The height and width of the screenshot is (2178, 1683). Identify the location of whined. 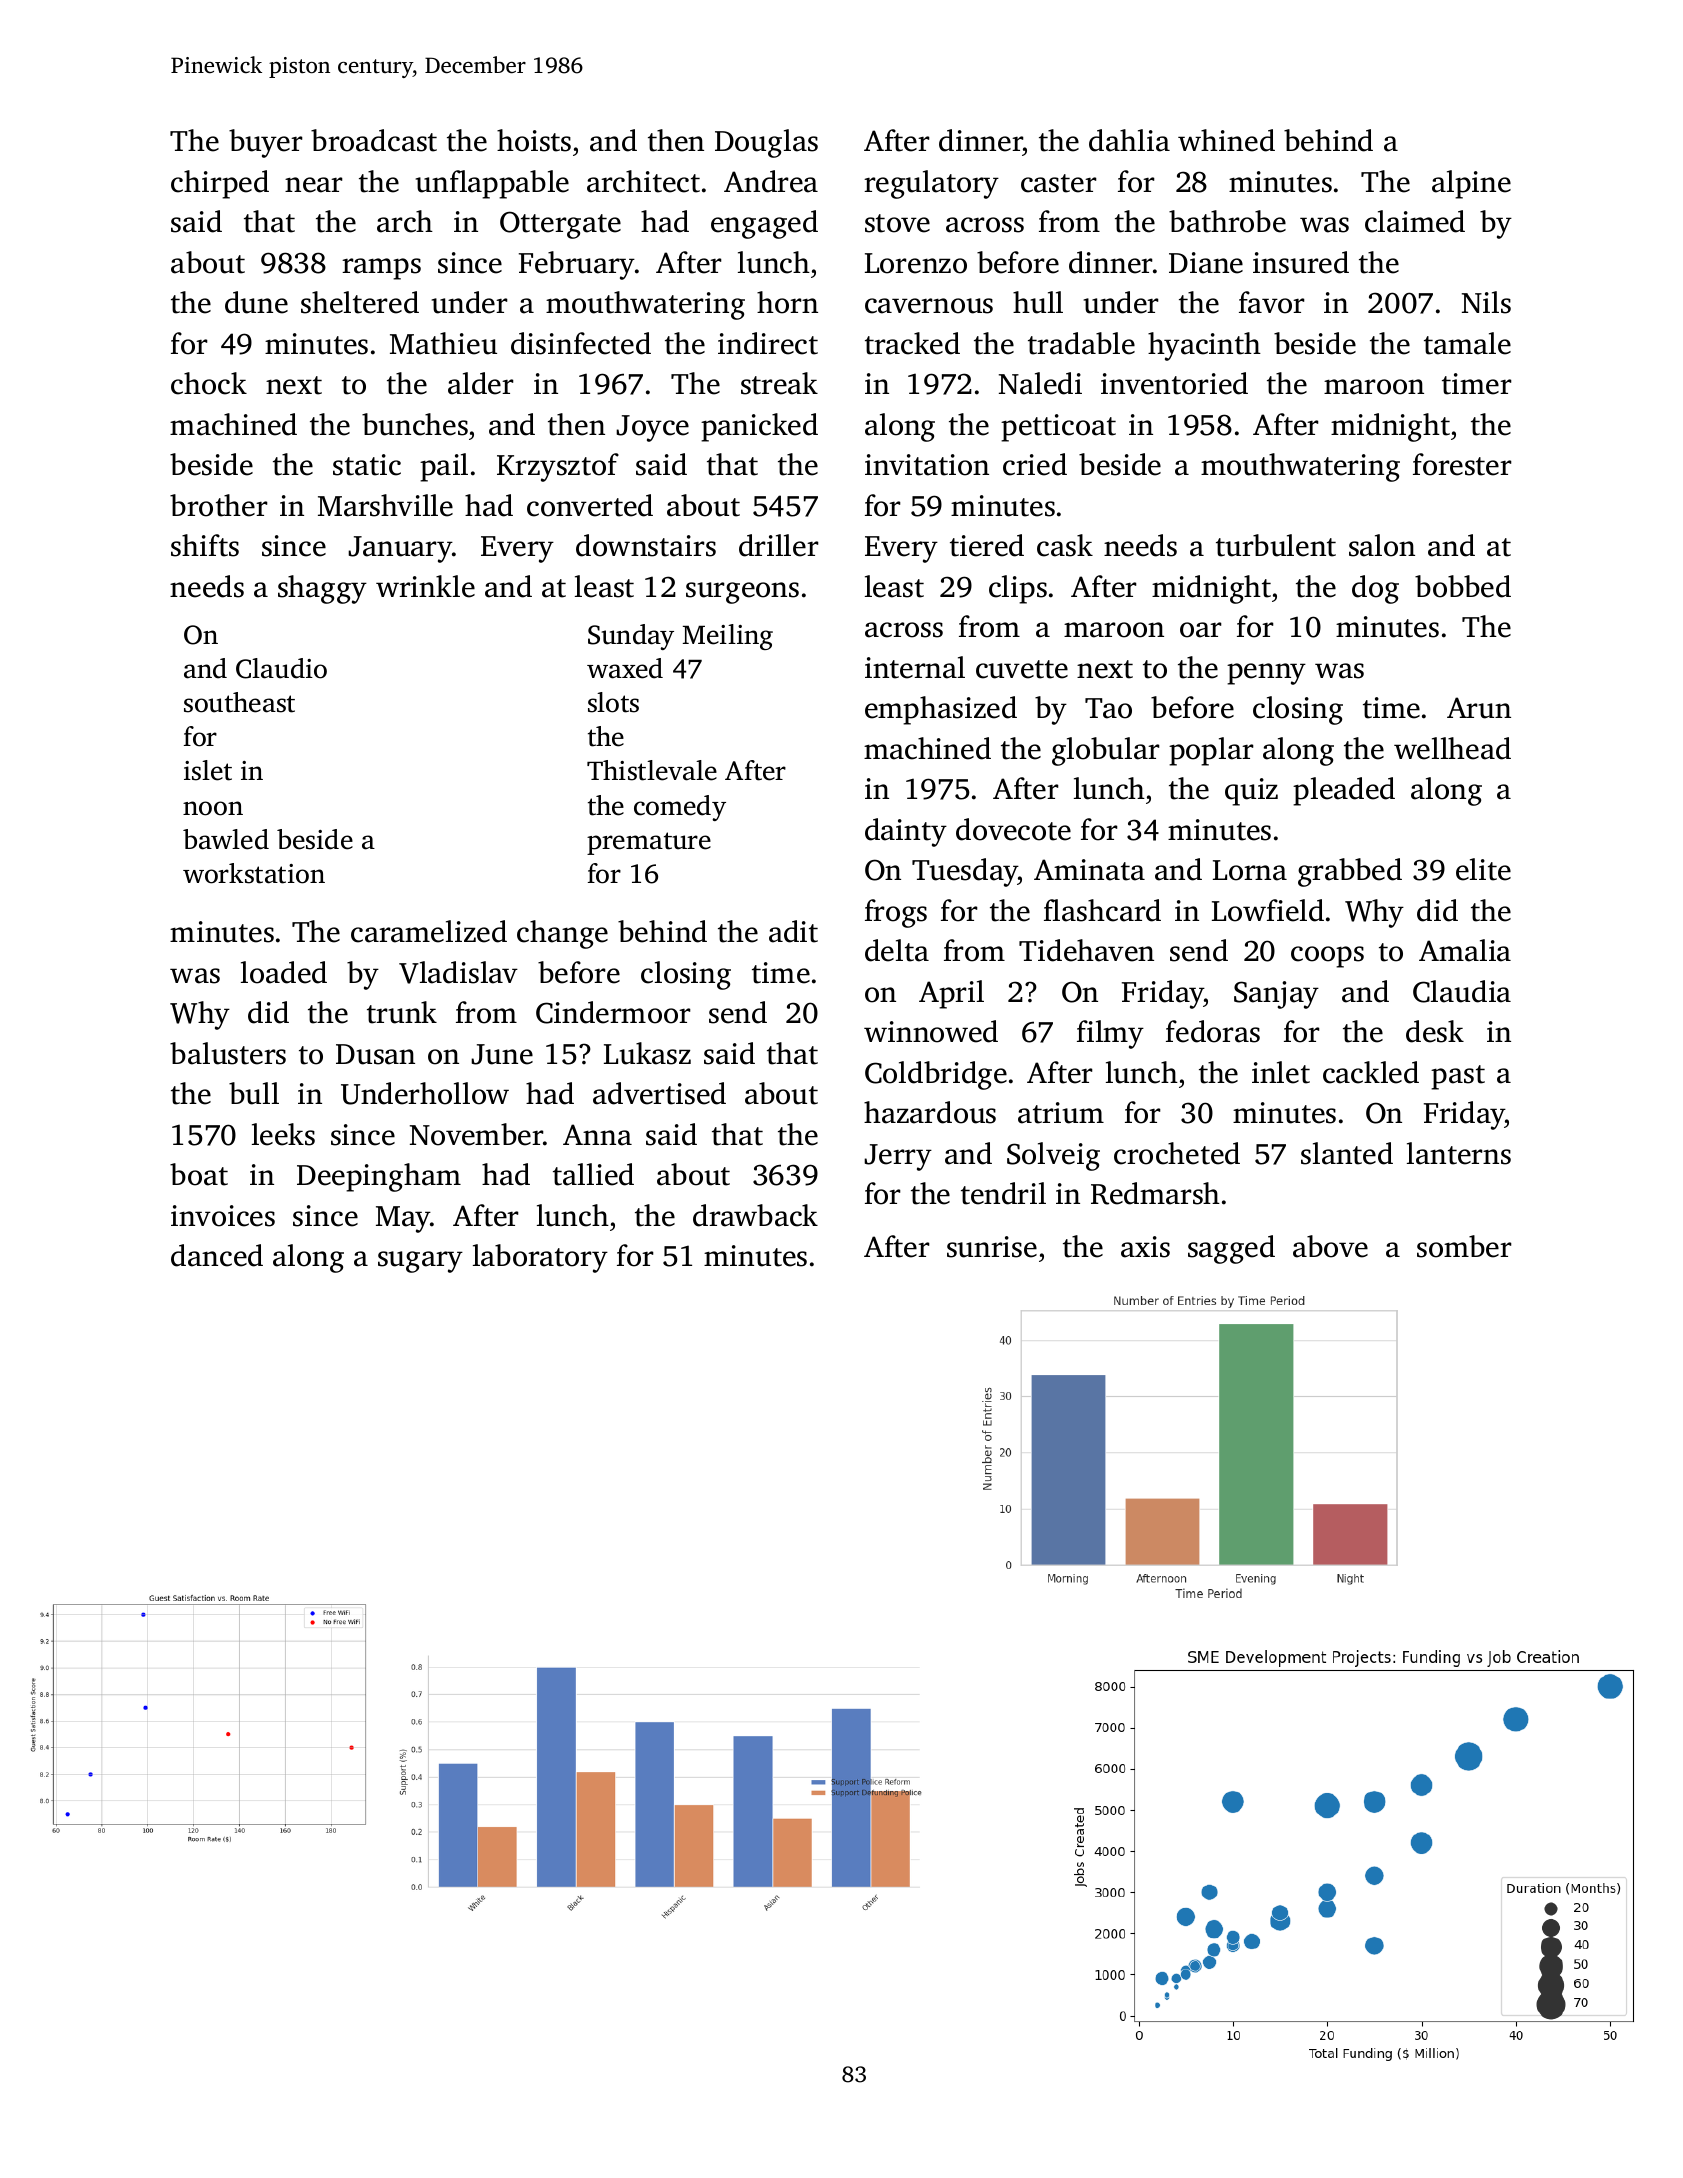
(1226, 140).
